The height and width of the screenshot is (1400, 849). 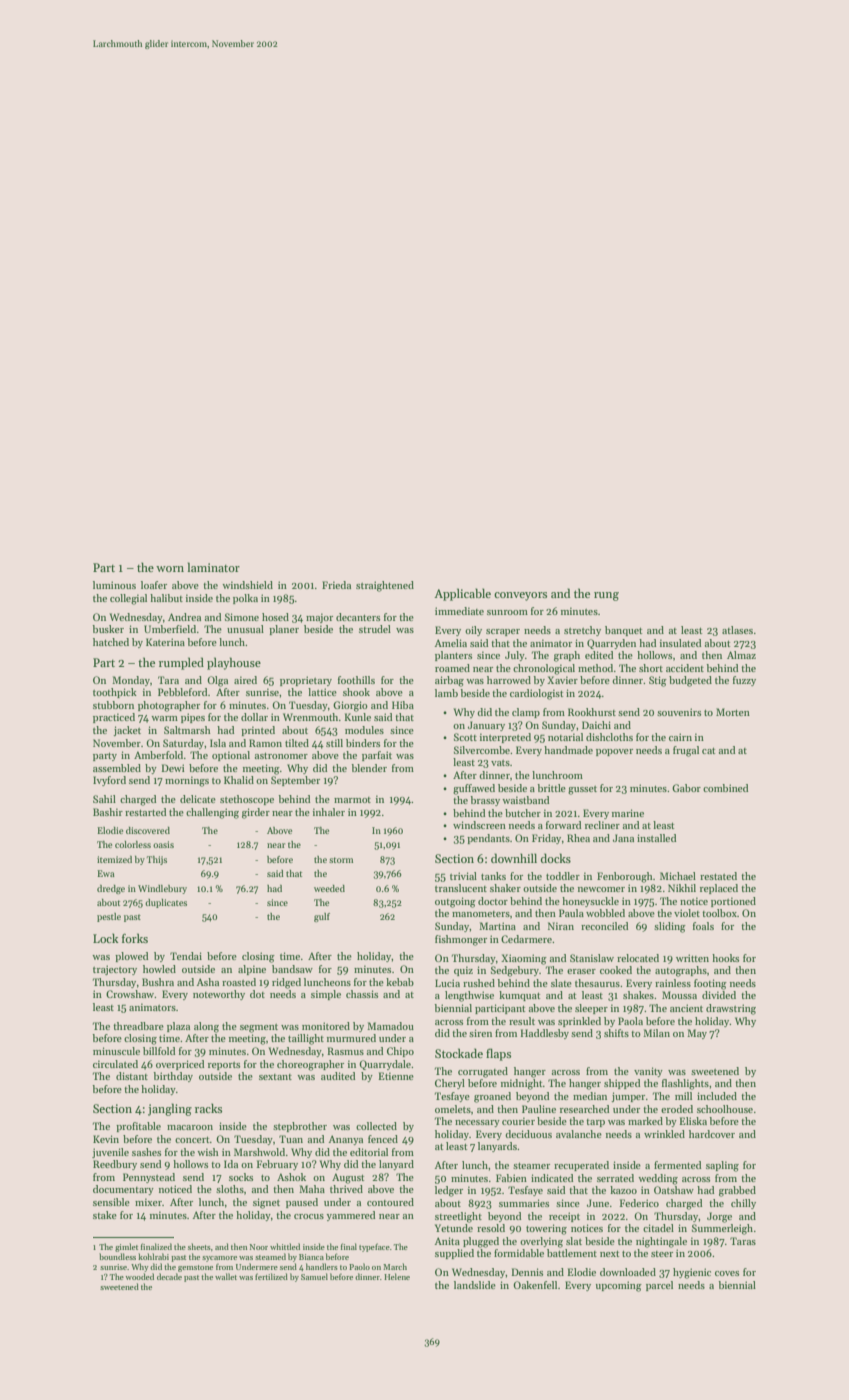 What do you see at coordinates (606, 596) in the screenshot?
I see `rung` at bounding box center [606, 596].
